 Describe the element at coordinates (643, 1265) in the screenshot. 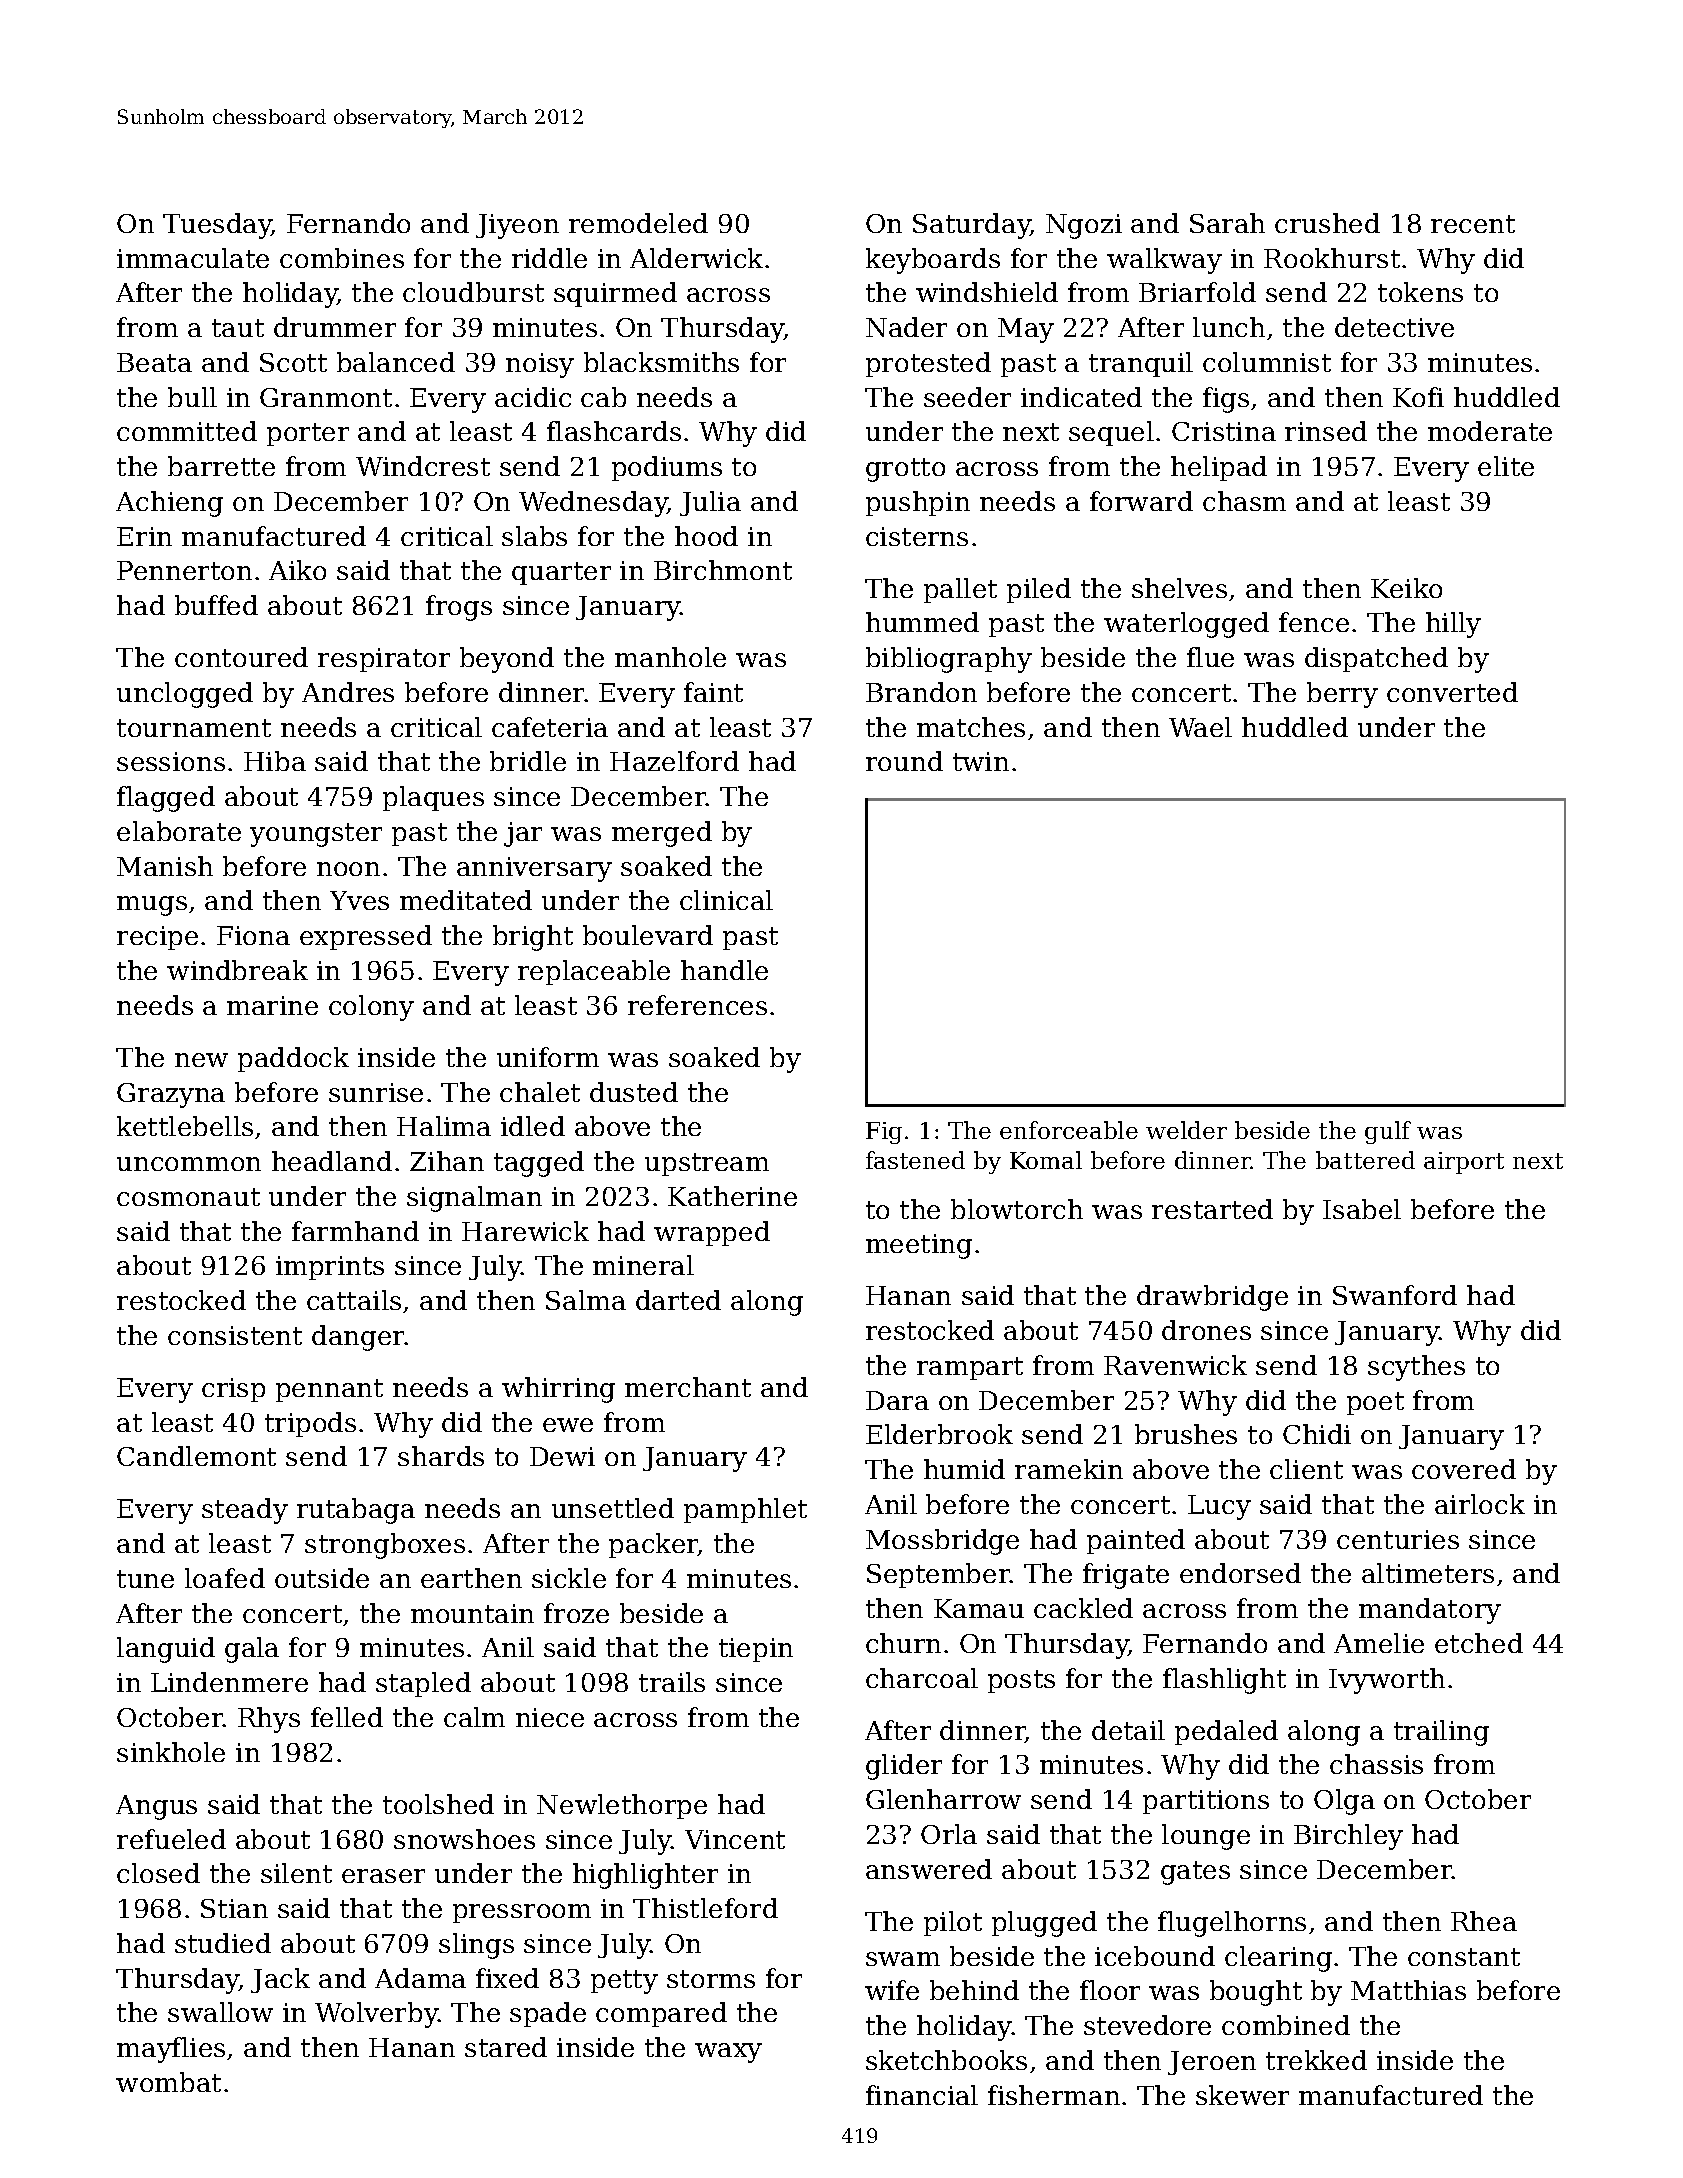

I see `mineral` at that location.
